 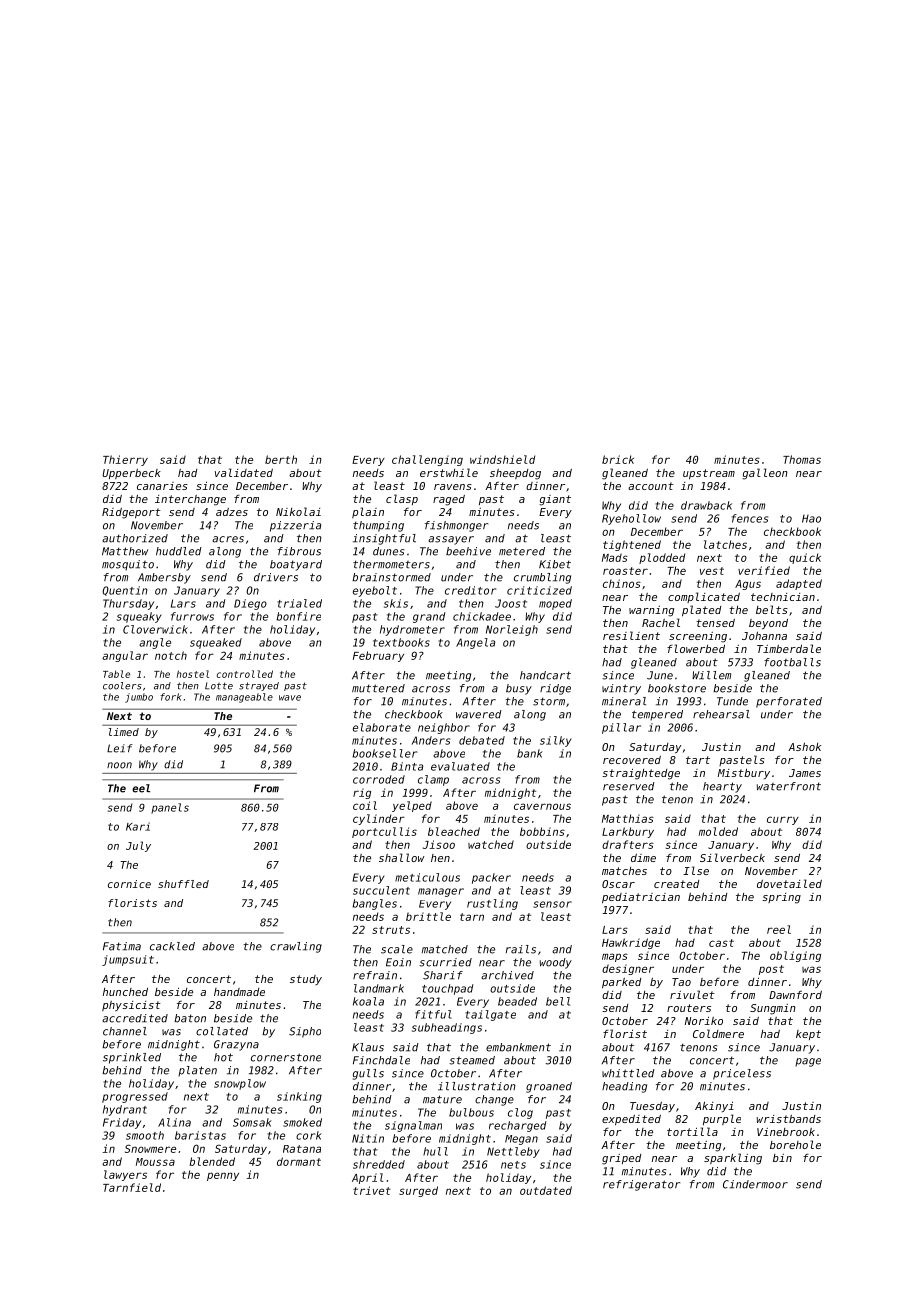 I want to click on penny, so click(x=223, y=1176).
